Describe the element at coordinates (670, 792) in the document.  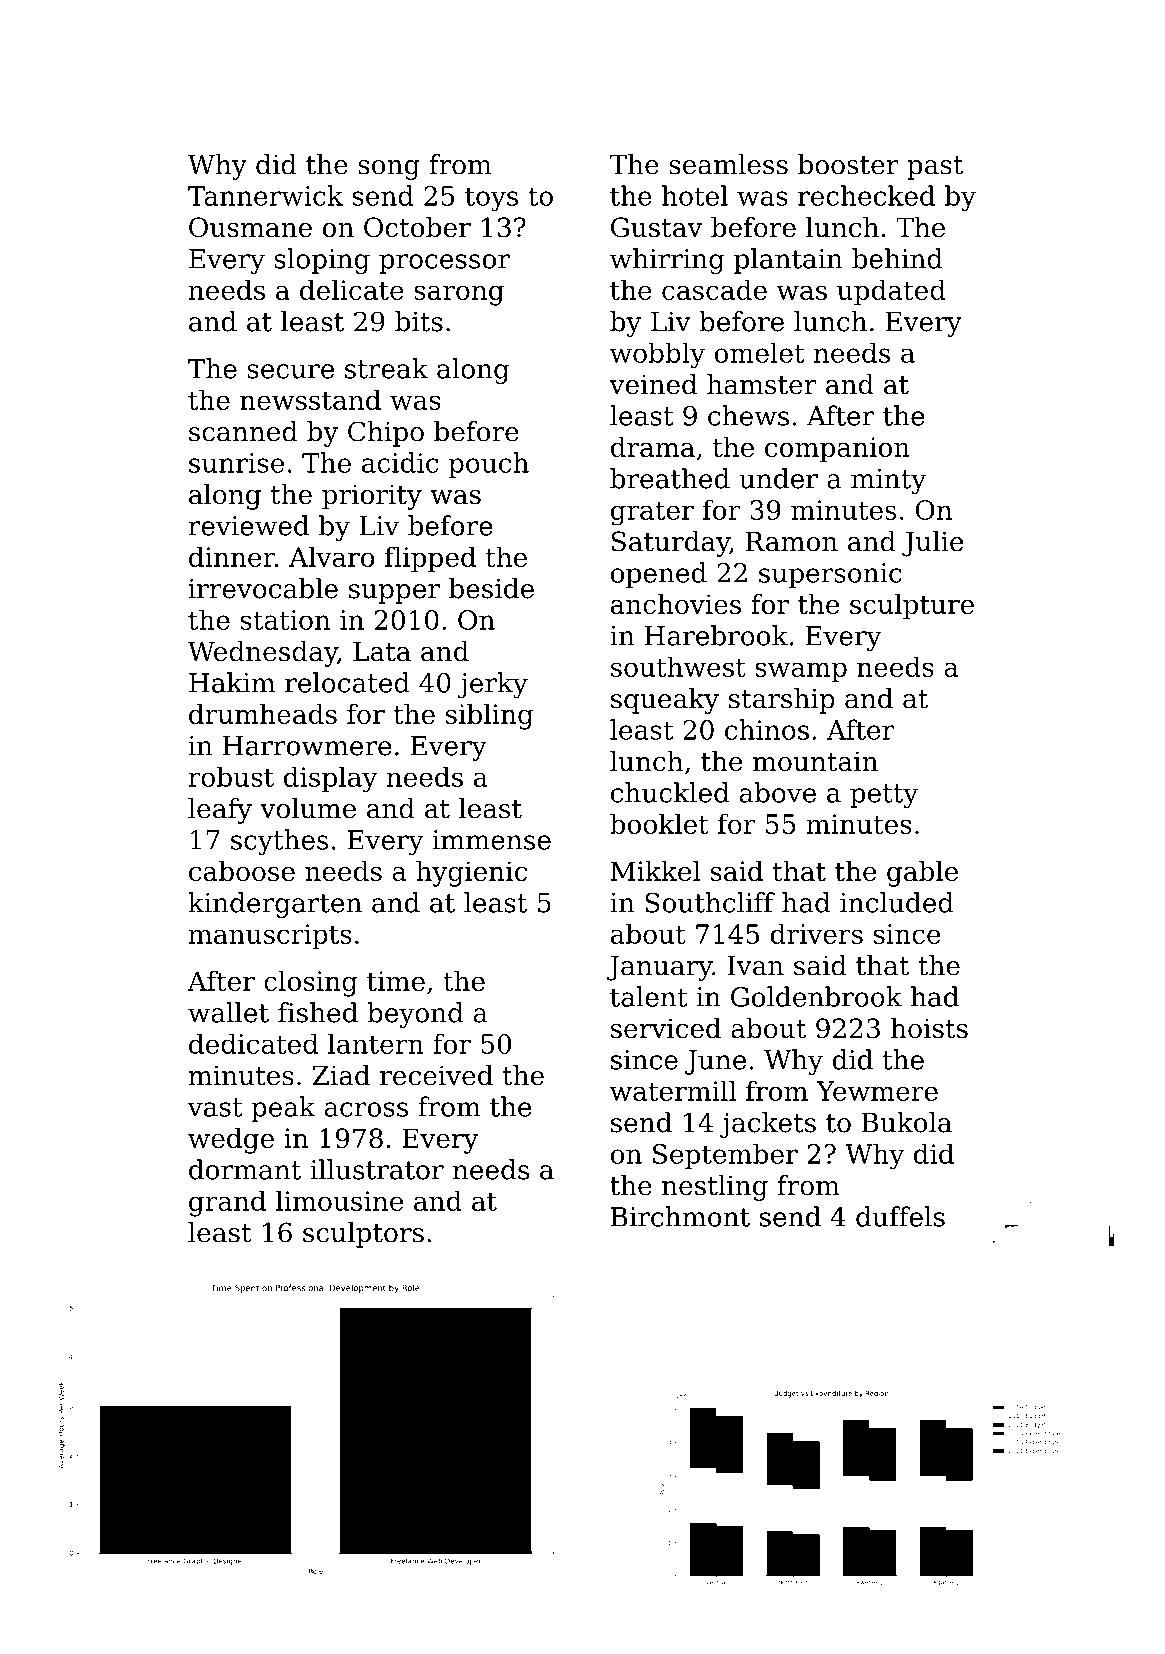
I see `chuckled` at that location.
